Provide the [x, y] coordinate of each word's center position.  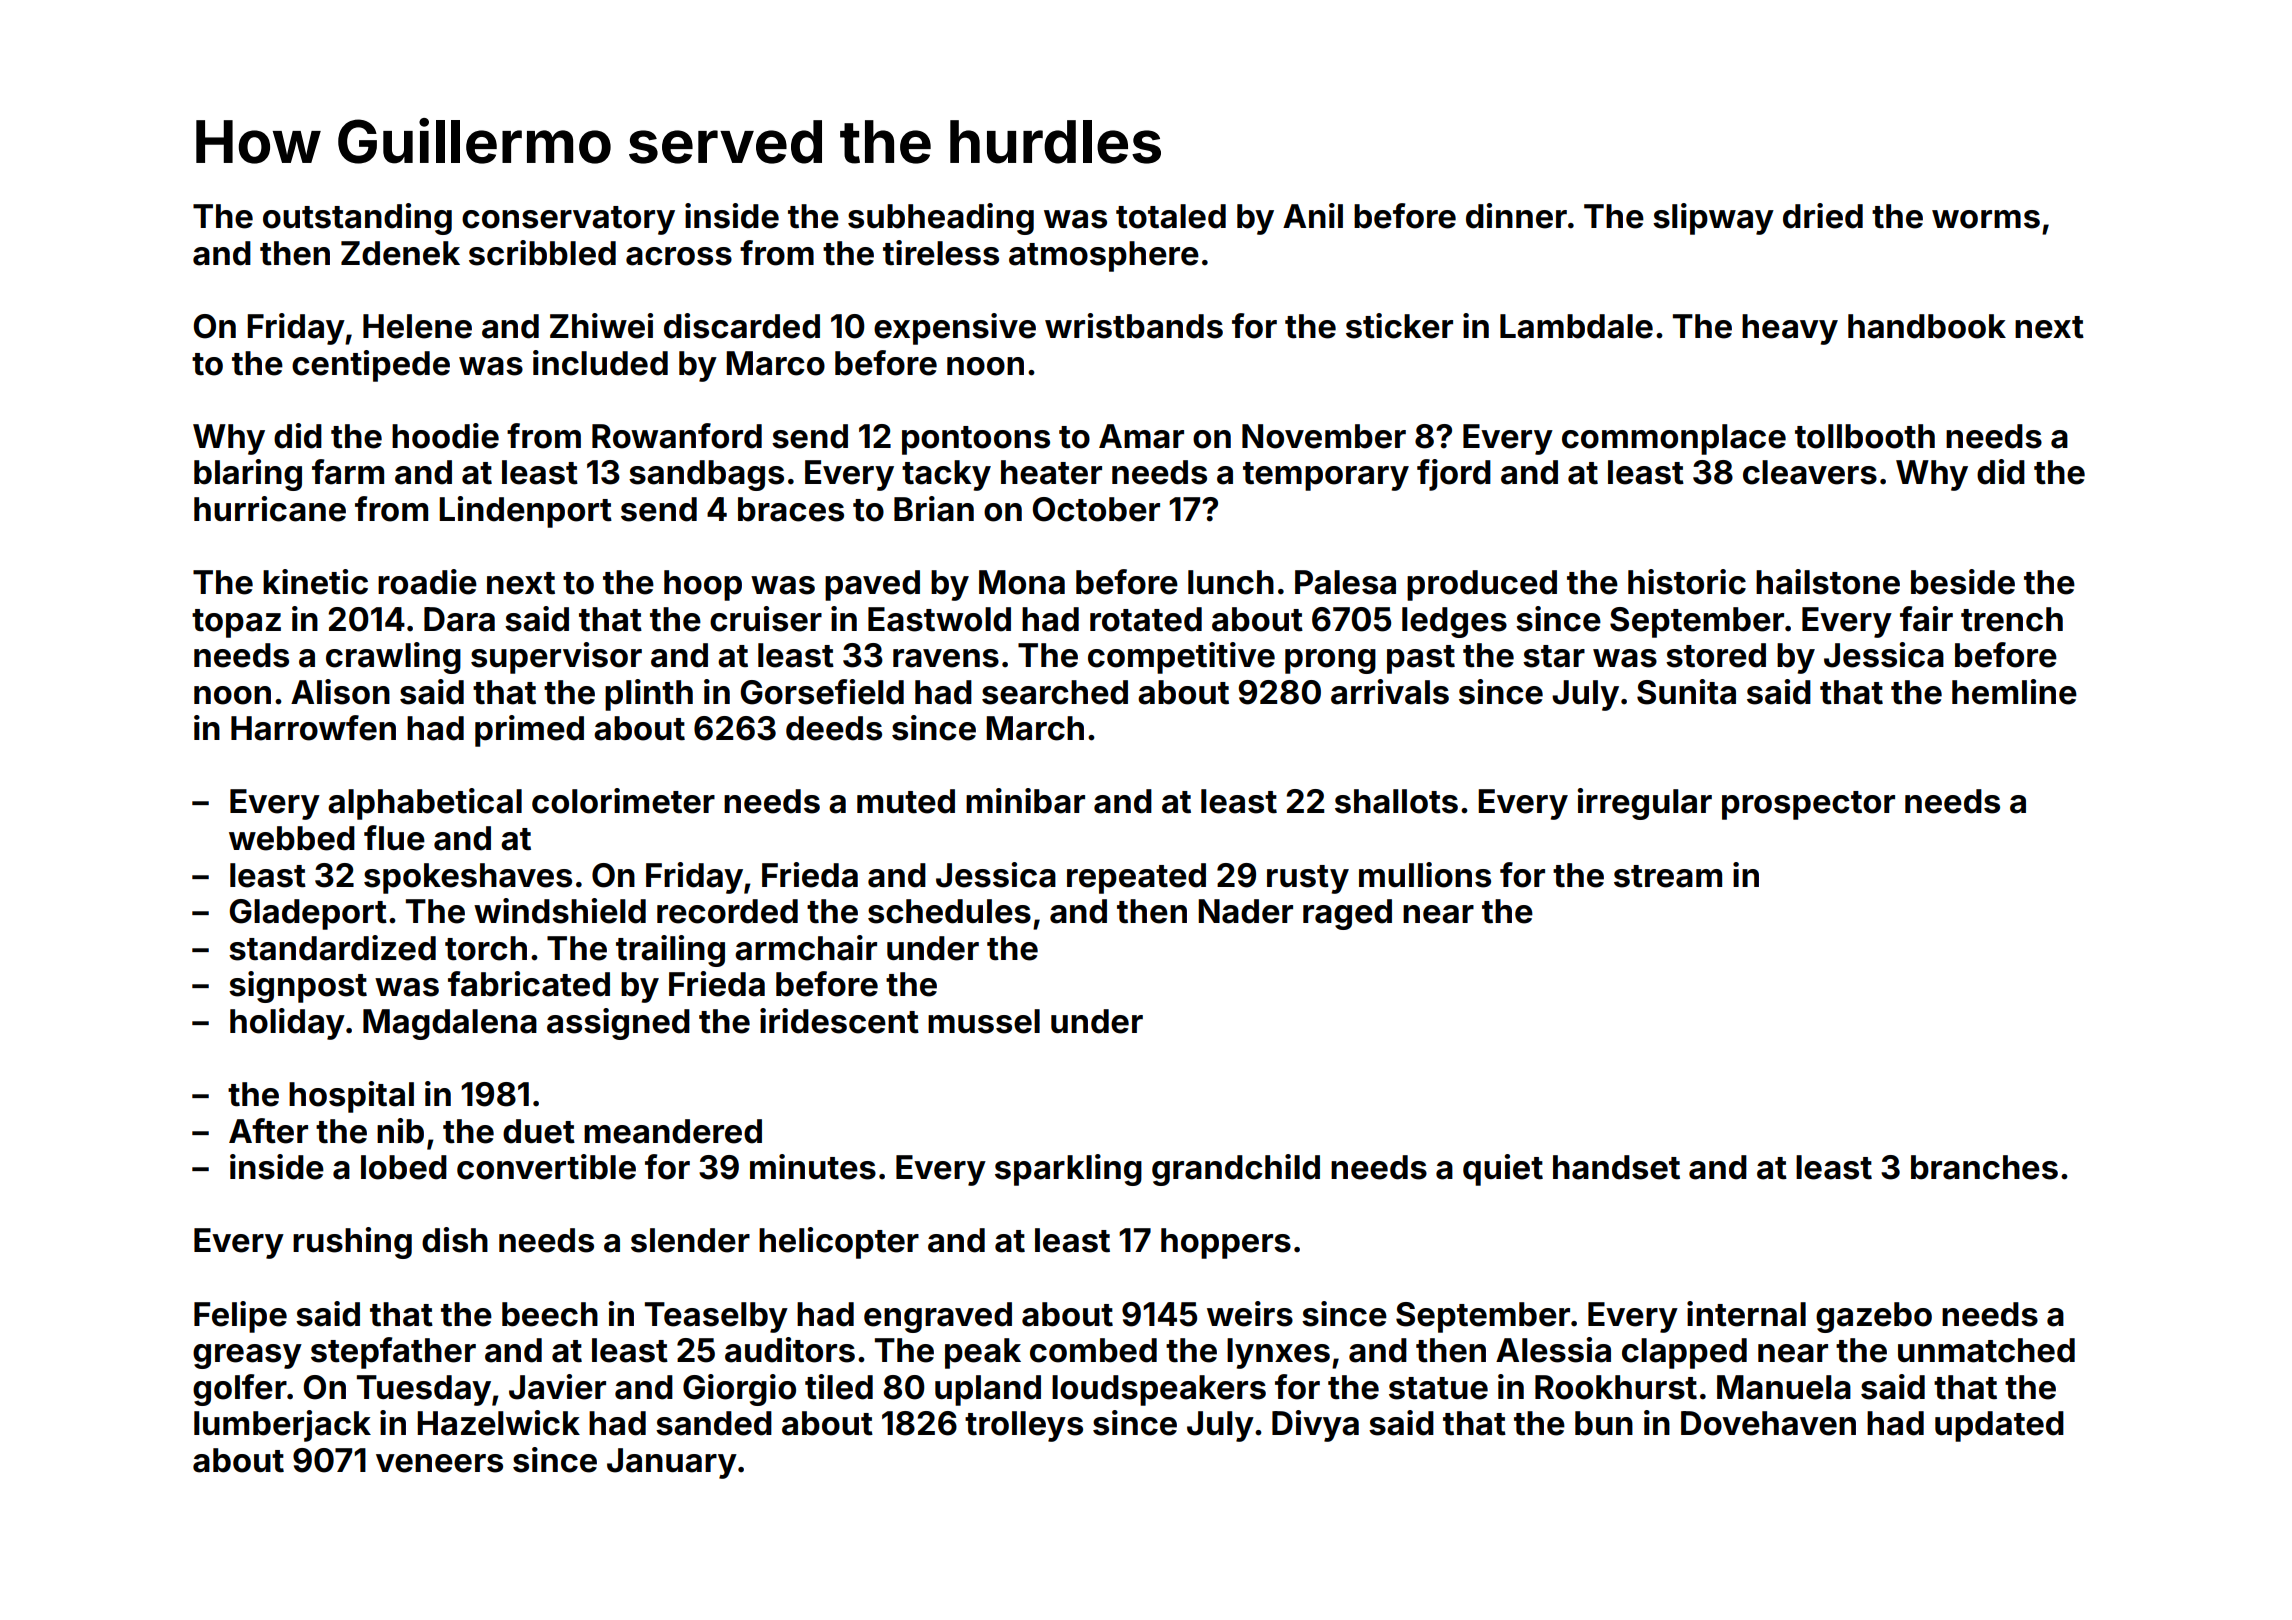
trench [2012, 619]
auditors [790, 1350]
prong [1330, 661]
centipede [371, 366]
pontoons [976, 440]
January [672, 1463]
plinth [649, 695]
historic [1687, 582]
